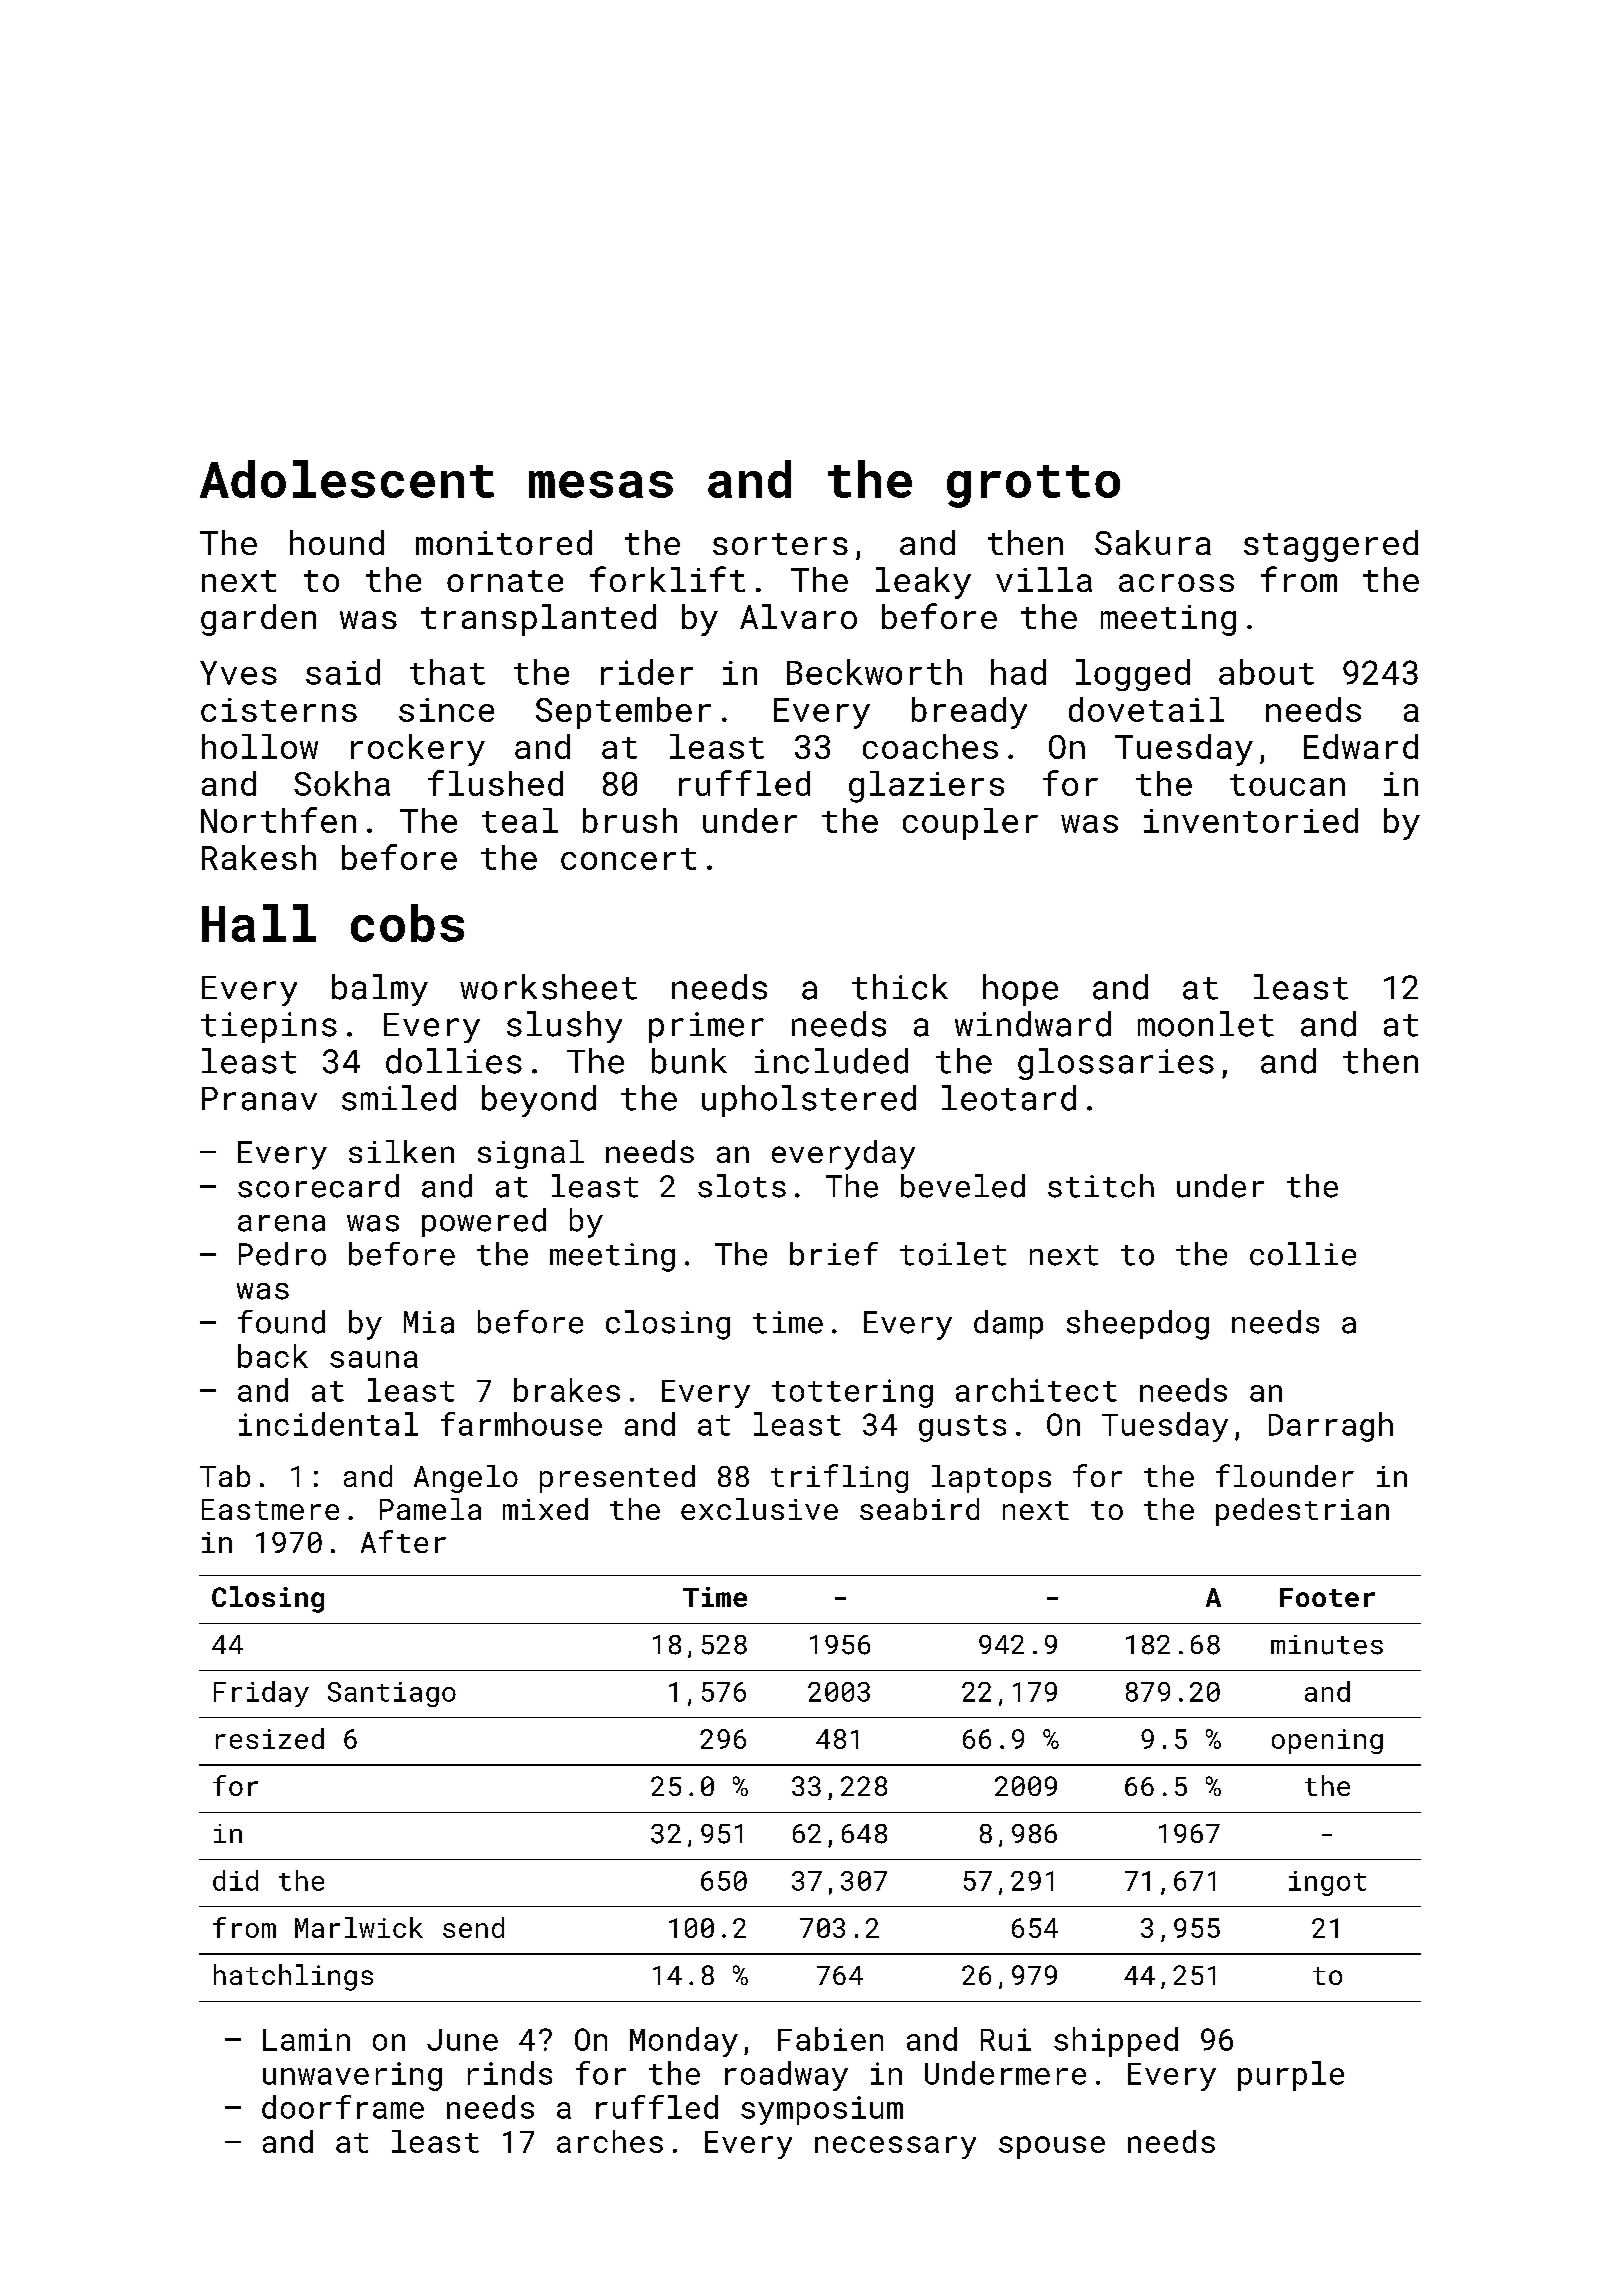 The height and width of the page is (2292, 1620). Describe the element at coordinates (347, 479) in the page. I see `Adolescent` at that location.
